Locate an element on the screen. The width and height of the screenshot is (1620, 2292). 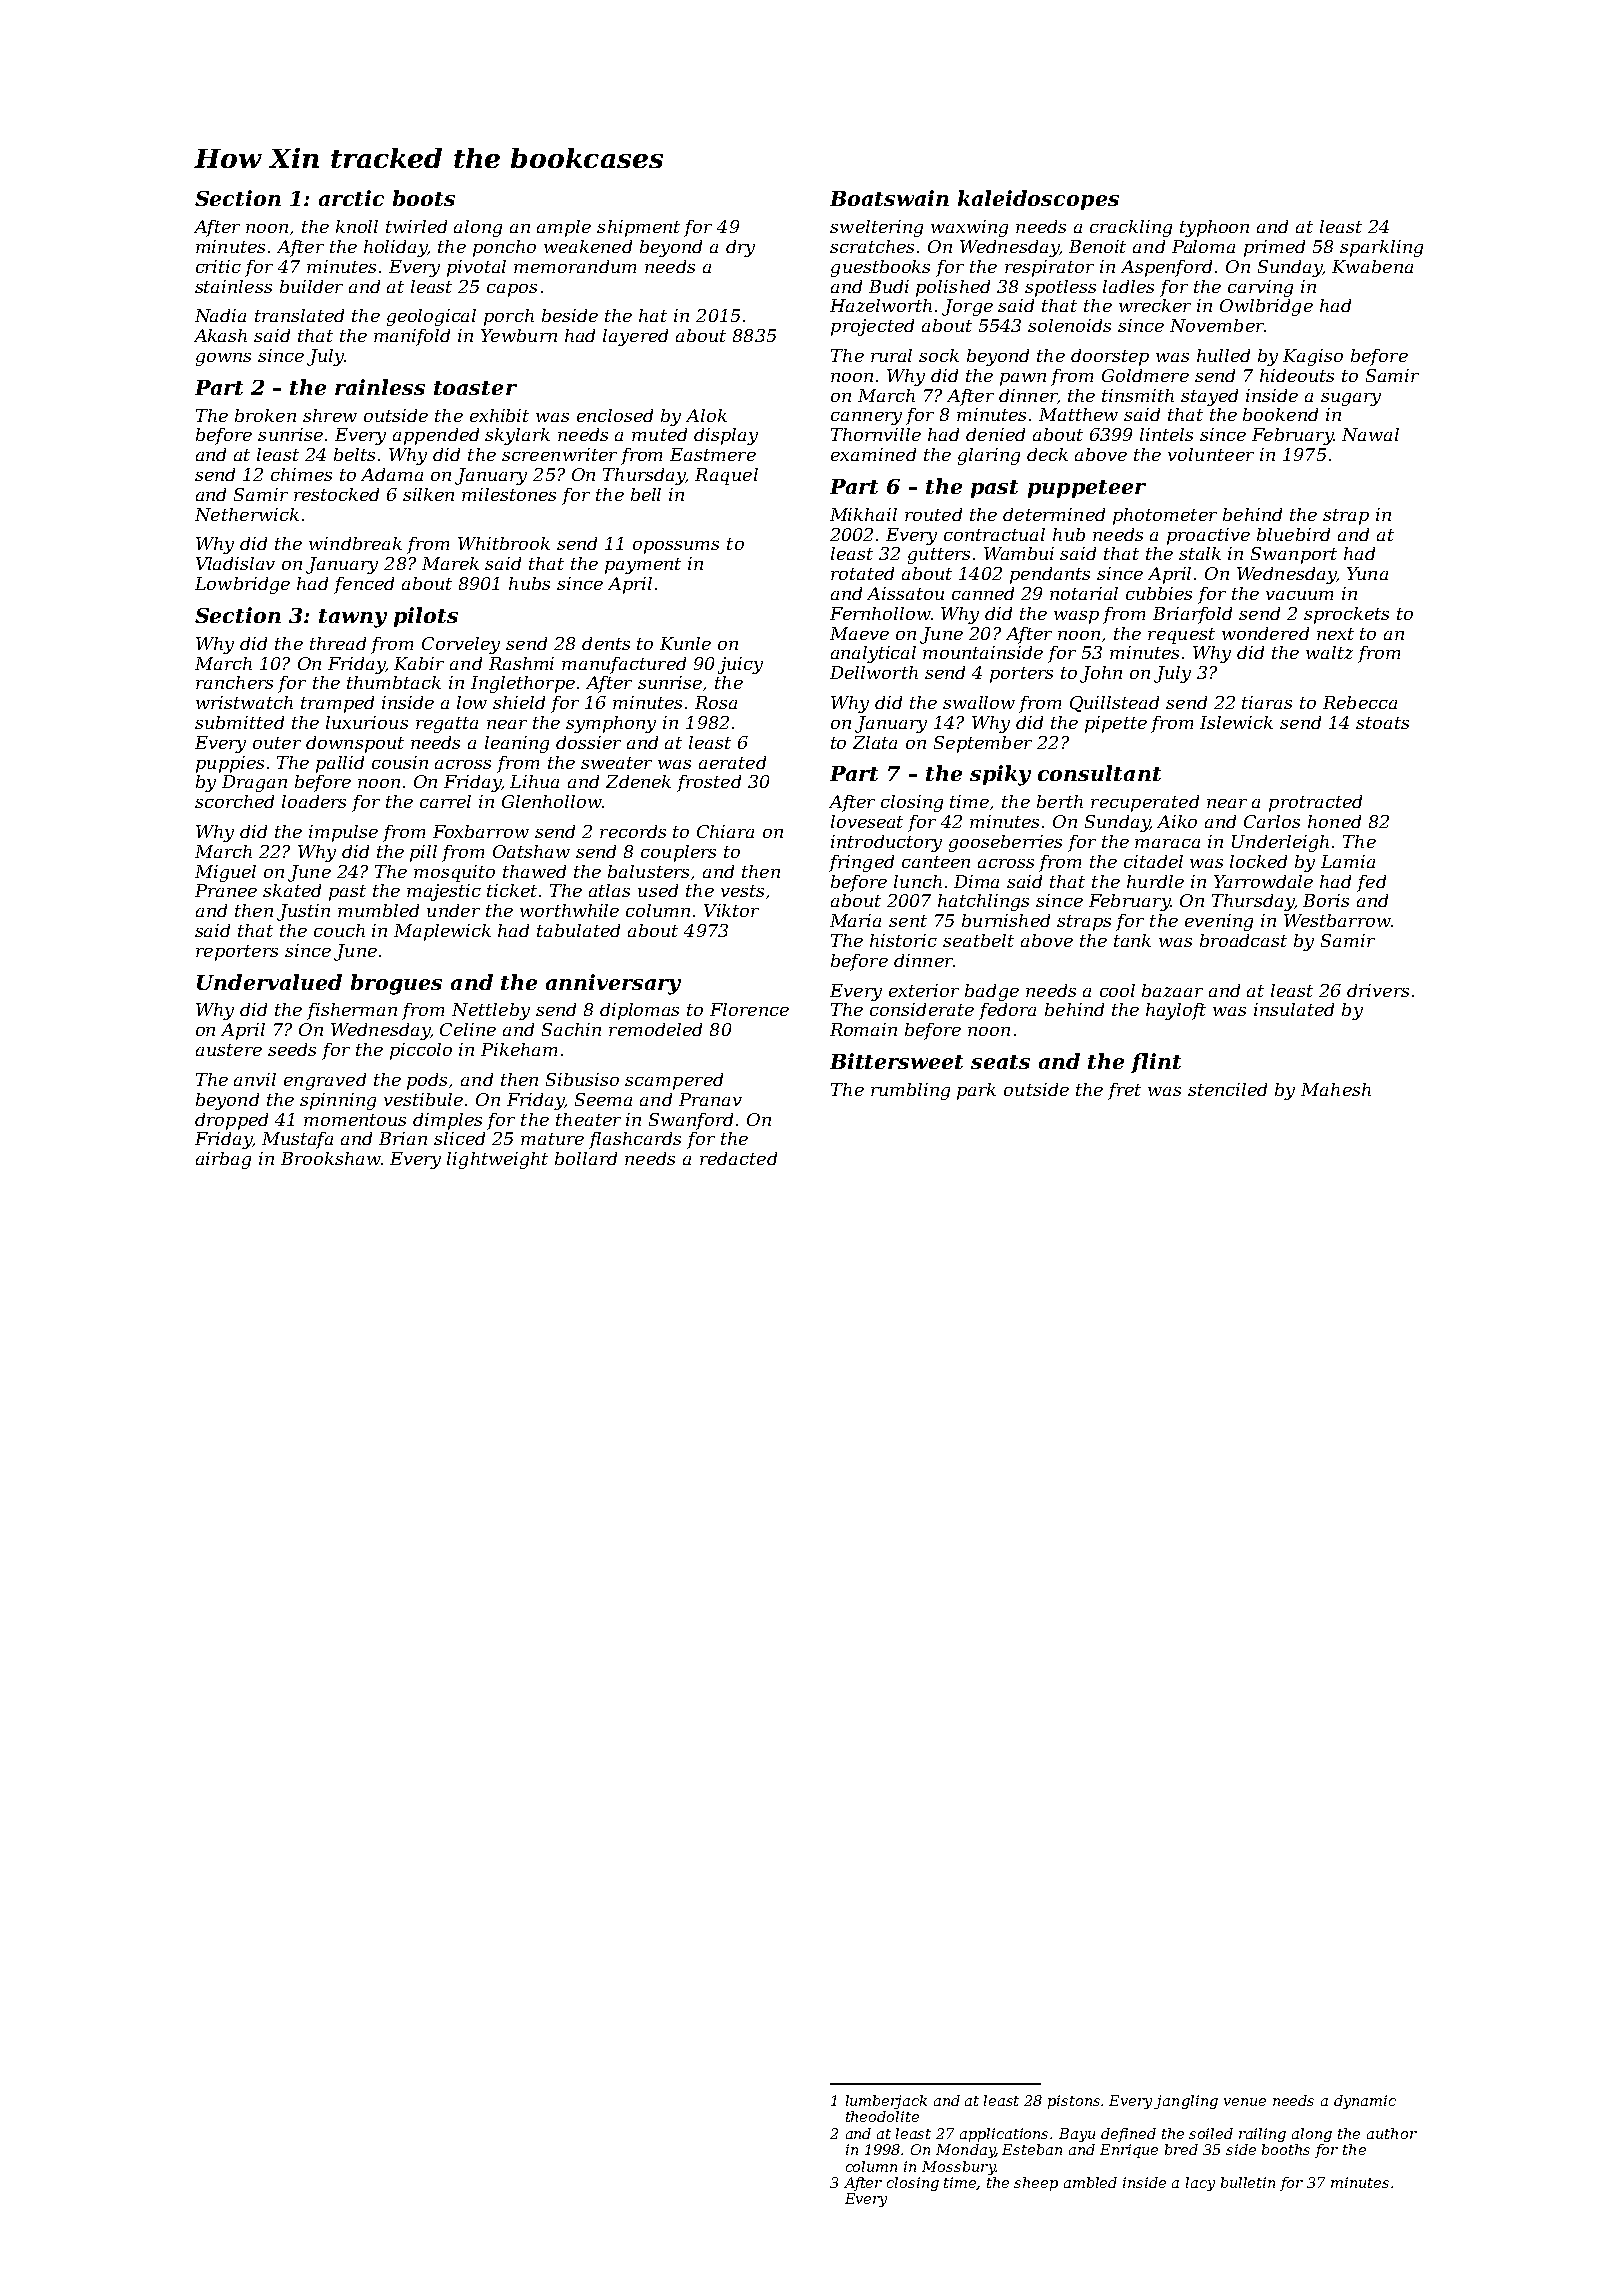
gowns is located at coordinates (223, 359).
